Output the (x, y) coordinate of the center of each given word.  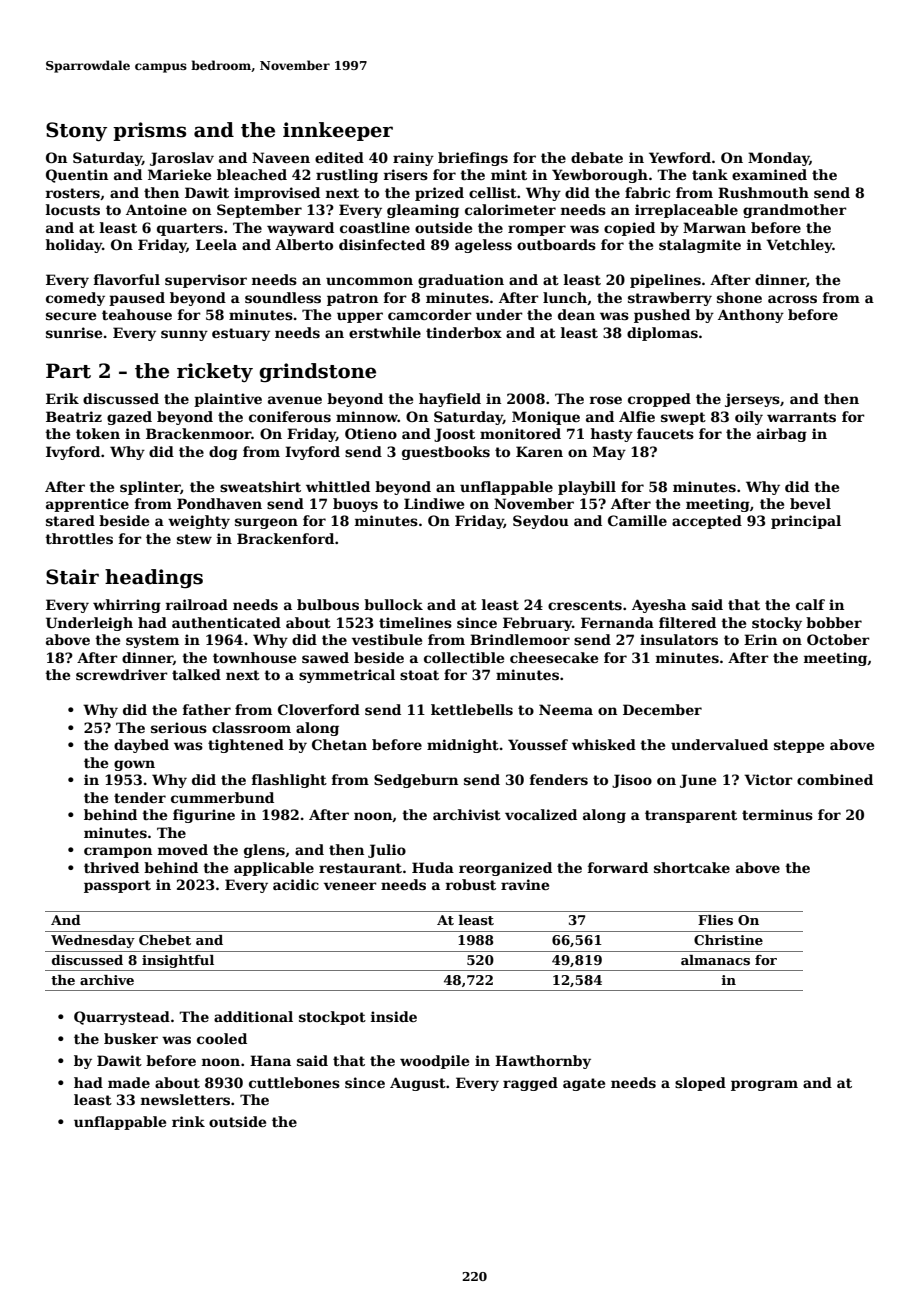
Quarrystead (122, 1018)
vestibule (387, 639)
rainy (413, 159)
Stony (76, 132)
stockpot (332, 1018)
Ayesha (659, 606)
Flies (715, 920)
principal (806, 522)
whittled (338, 486)
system (152, 641)
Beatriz (74, 416)
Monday (778, 159)
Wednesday (93, 941)
